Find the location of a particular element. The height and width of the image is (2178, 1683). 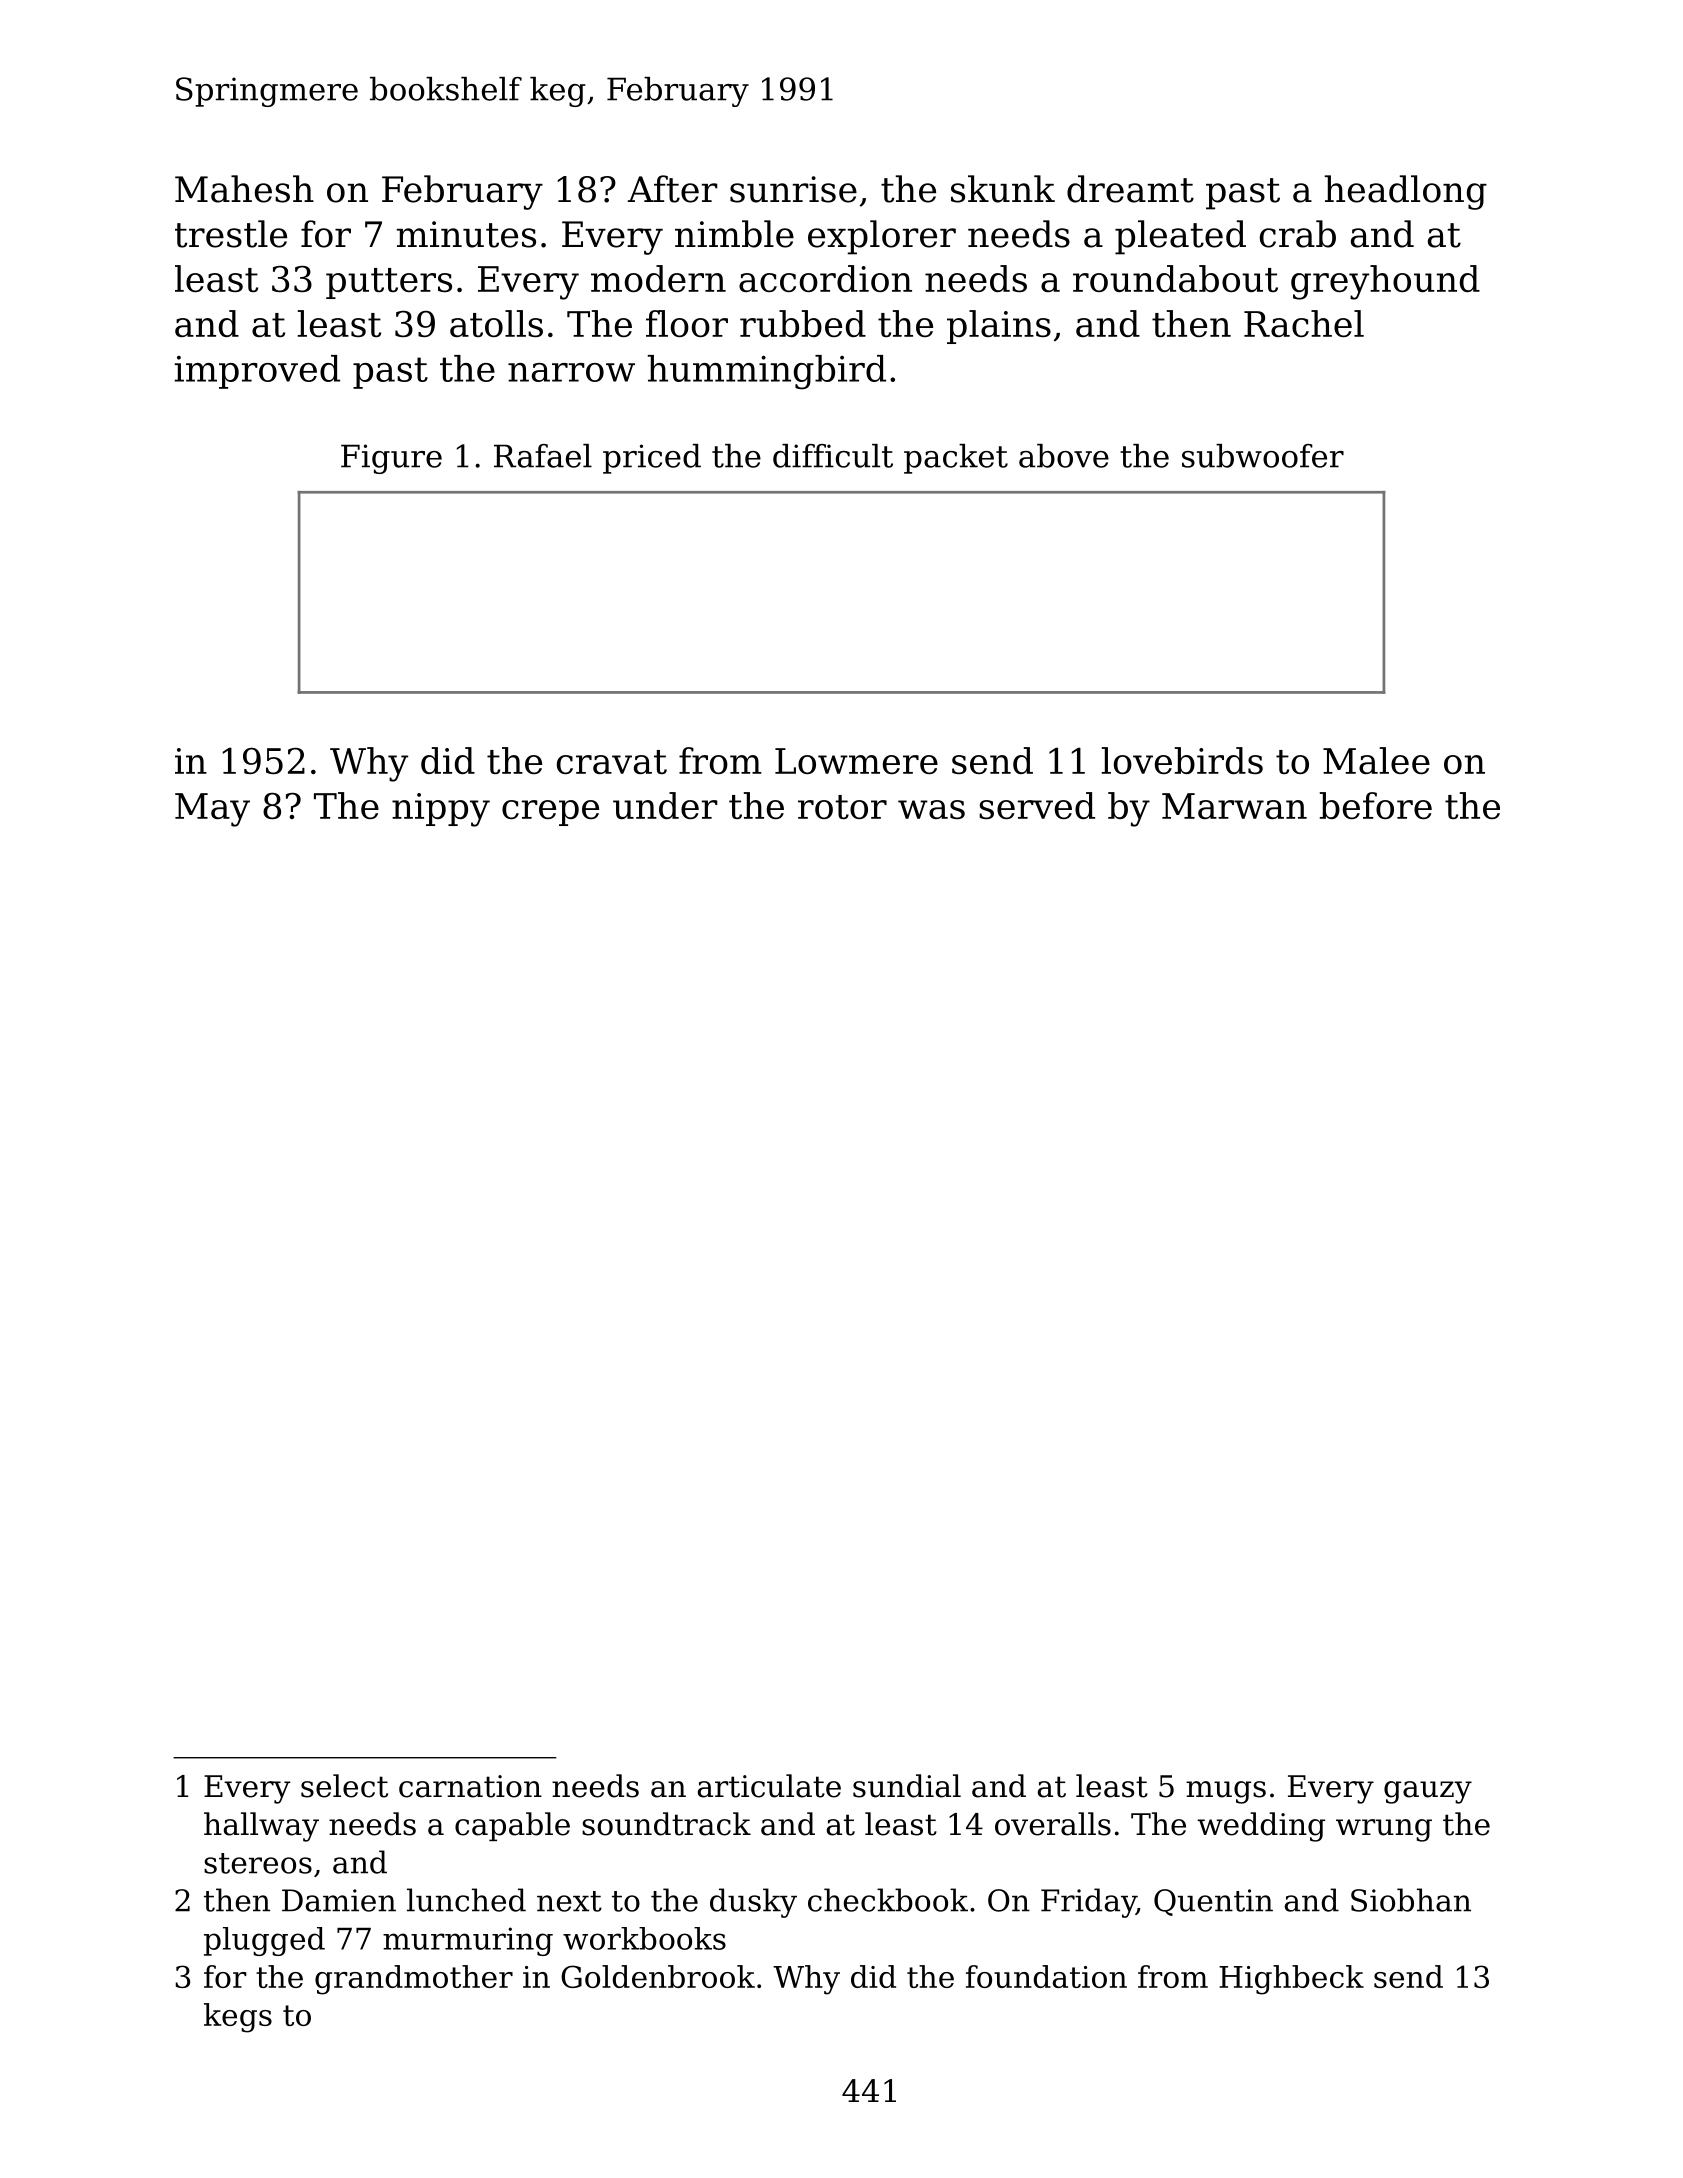

Rafael is located at coordinates (543, 456).
